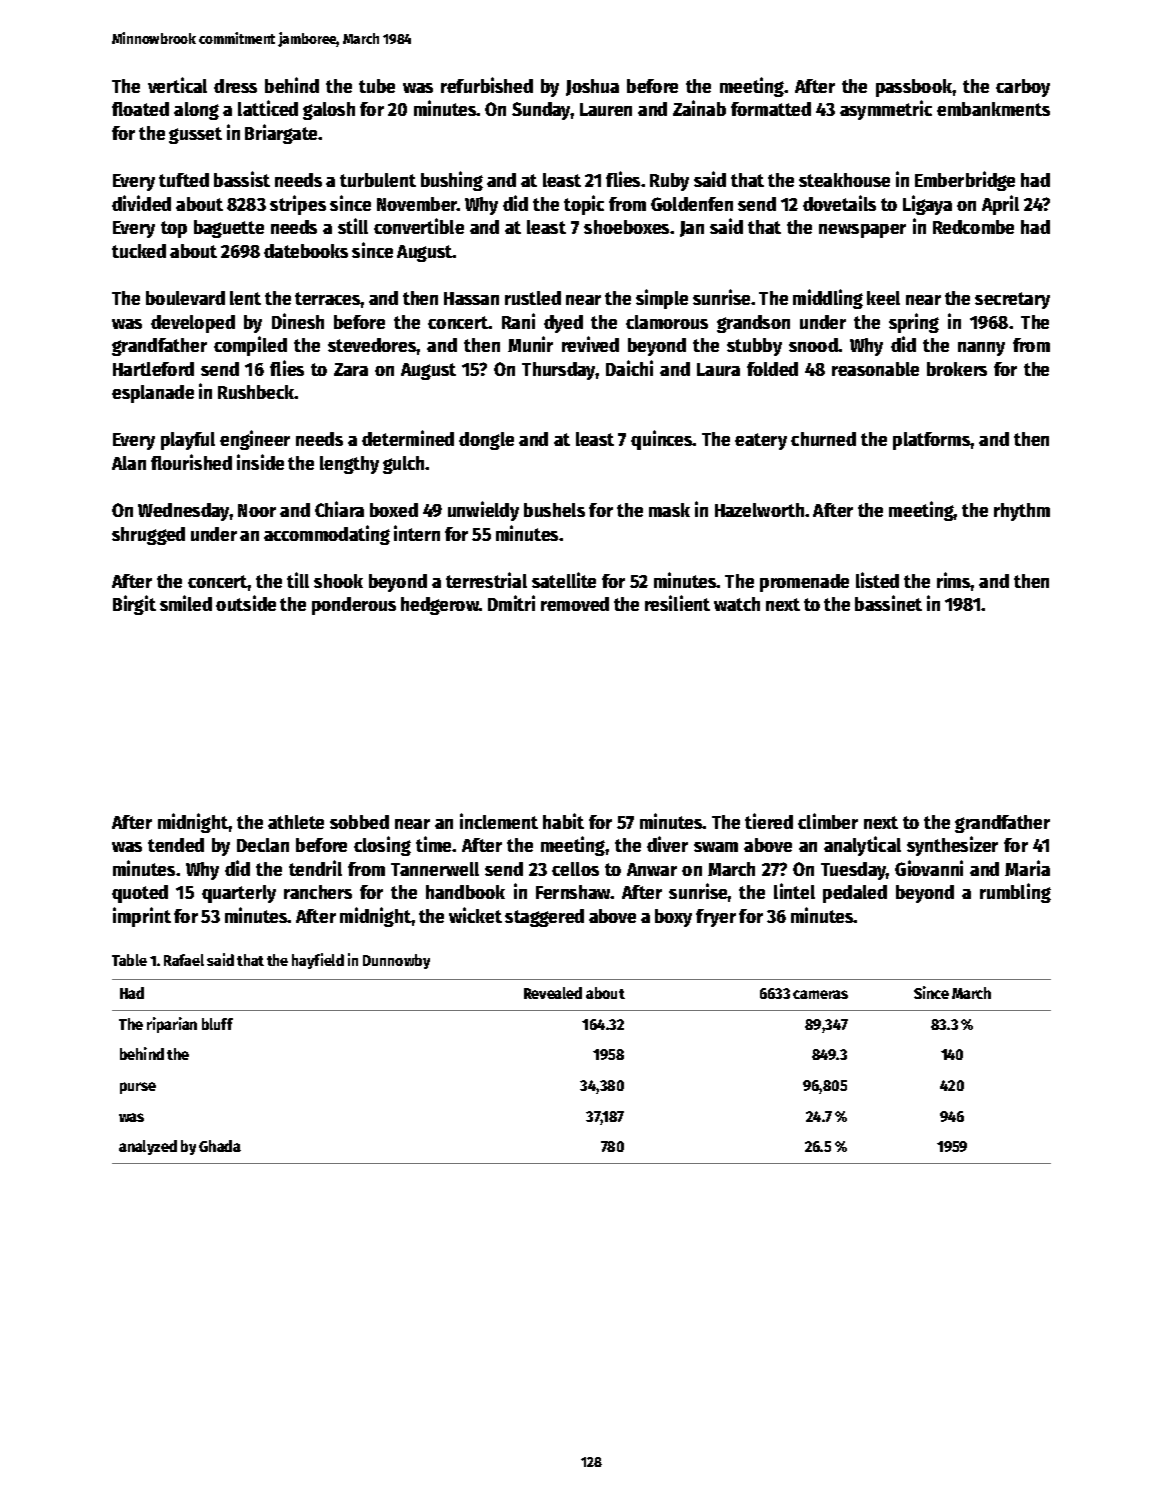 The image size is (1163, 1505). Describe the element at coordinates (195, 135) in the screenshot. I see `gusset` at that location.
